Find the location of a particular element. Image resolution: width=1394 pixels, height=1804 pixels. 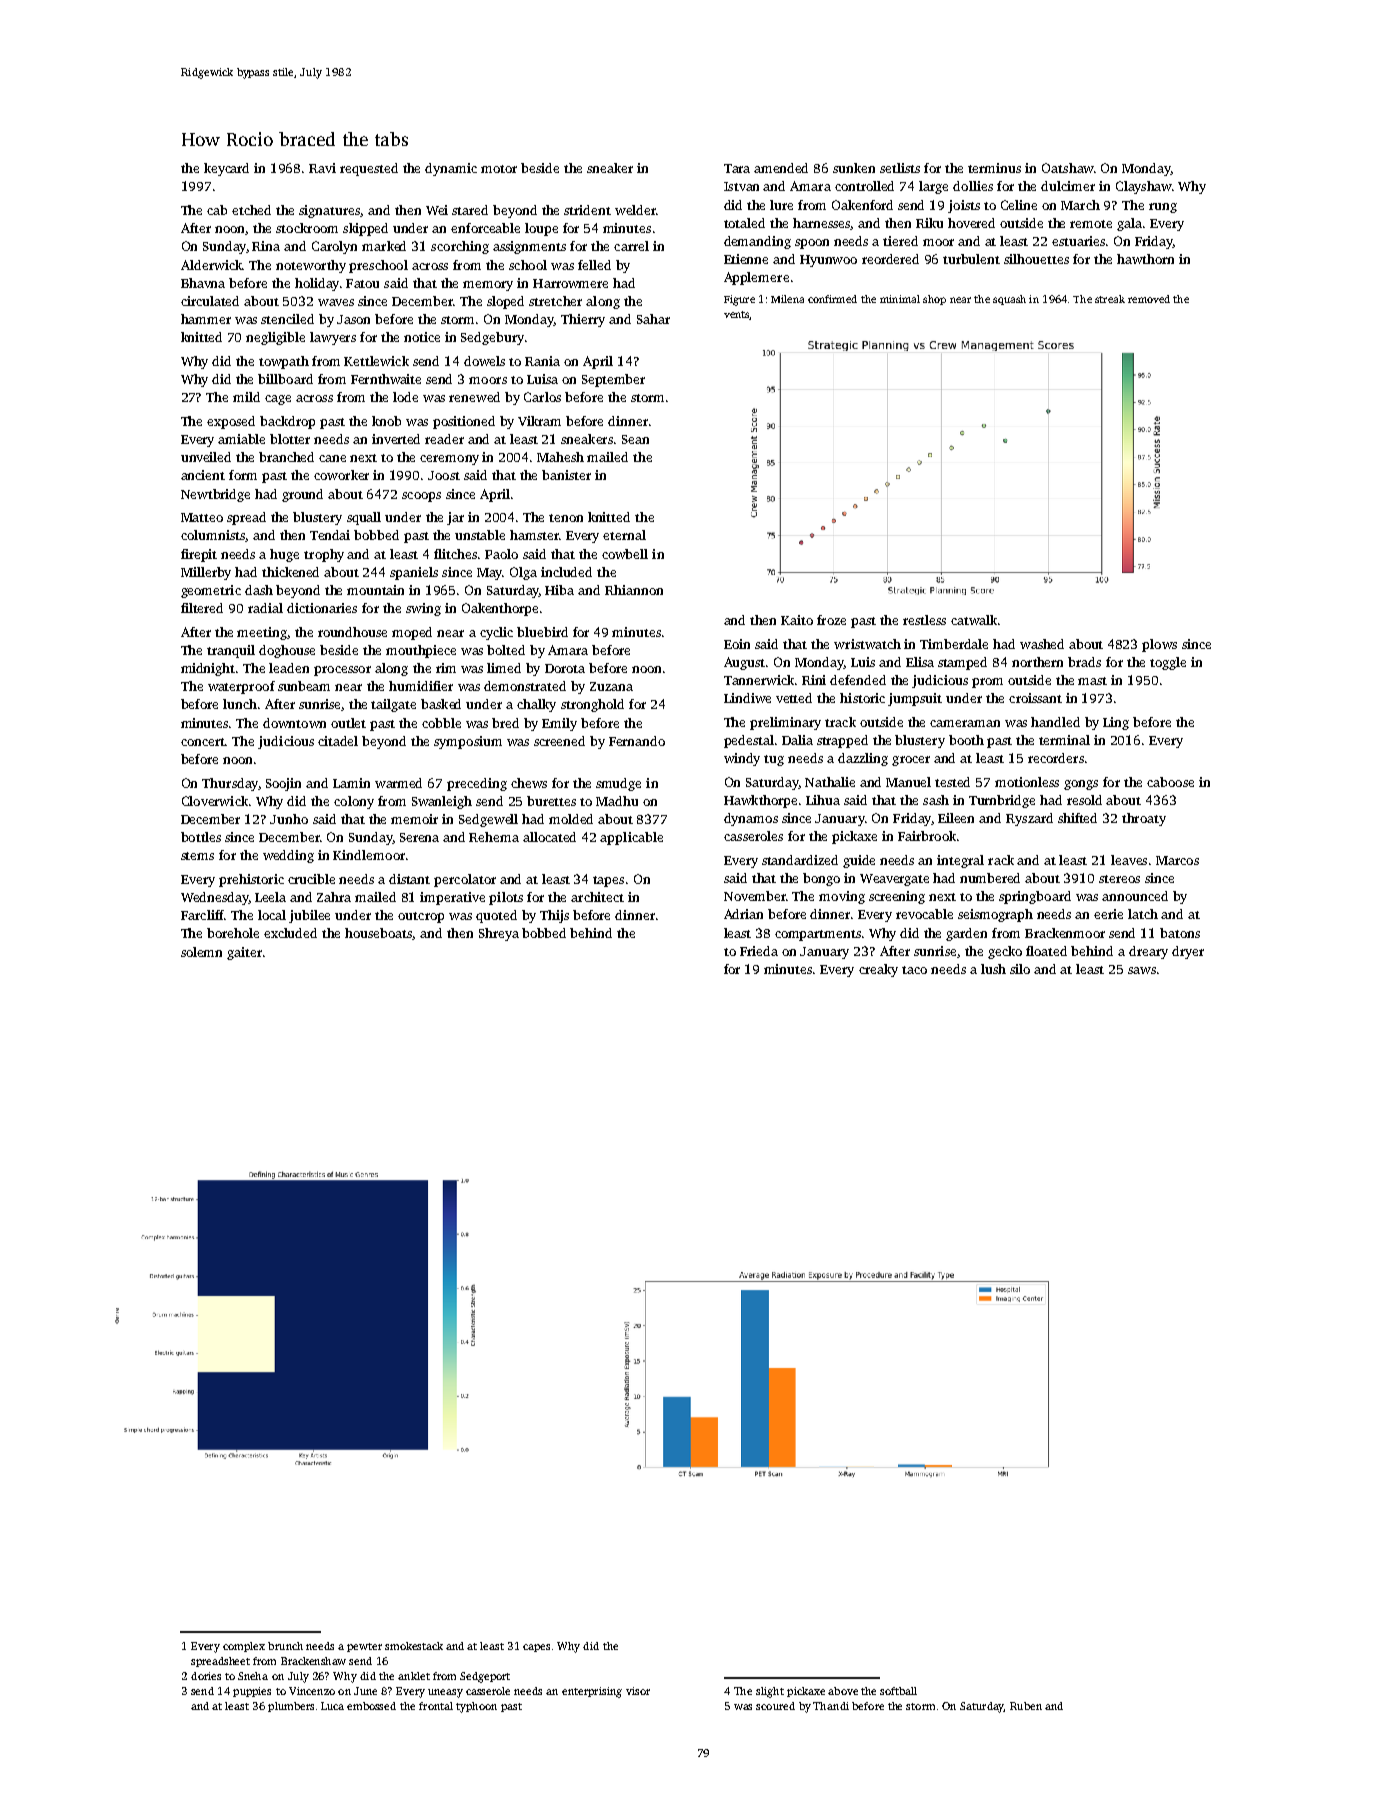

turbulent is located at coordinates (971, 259).
